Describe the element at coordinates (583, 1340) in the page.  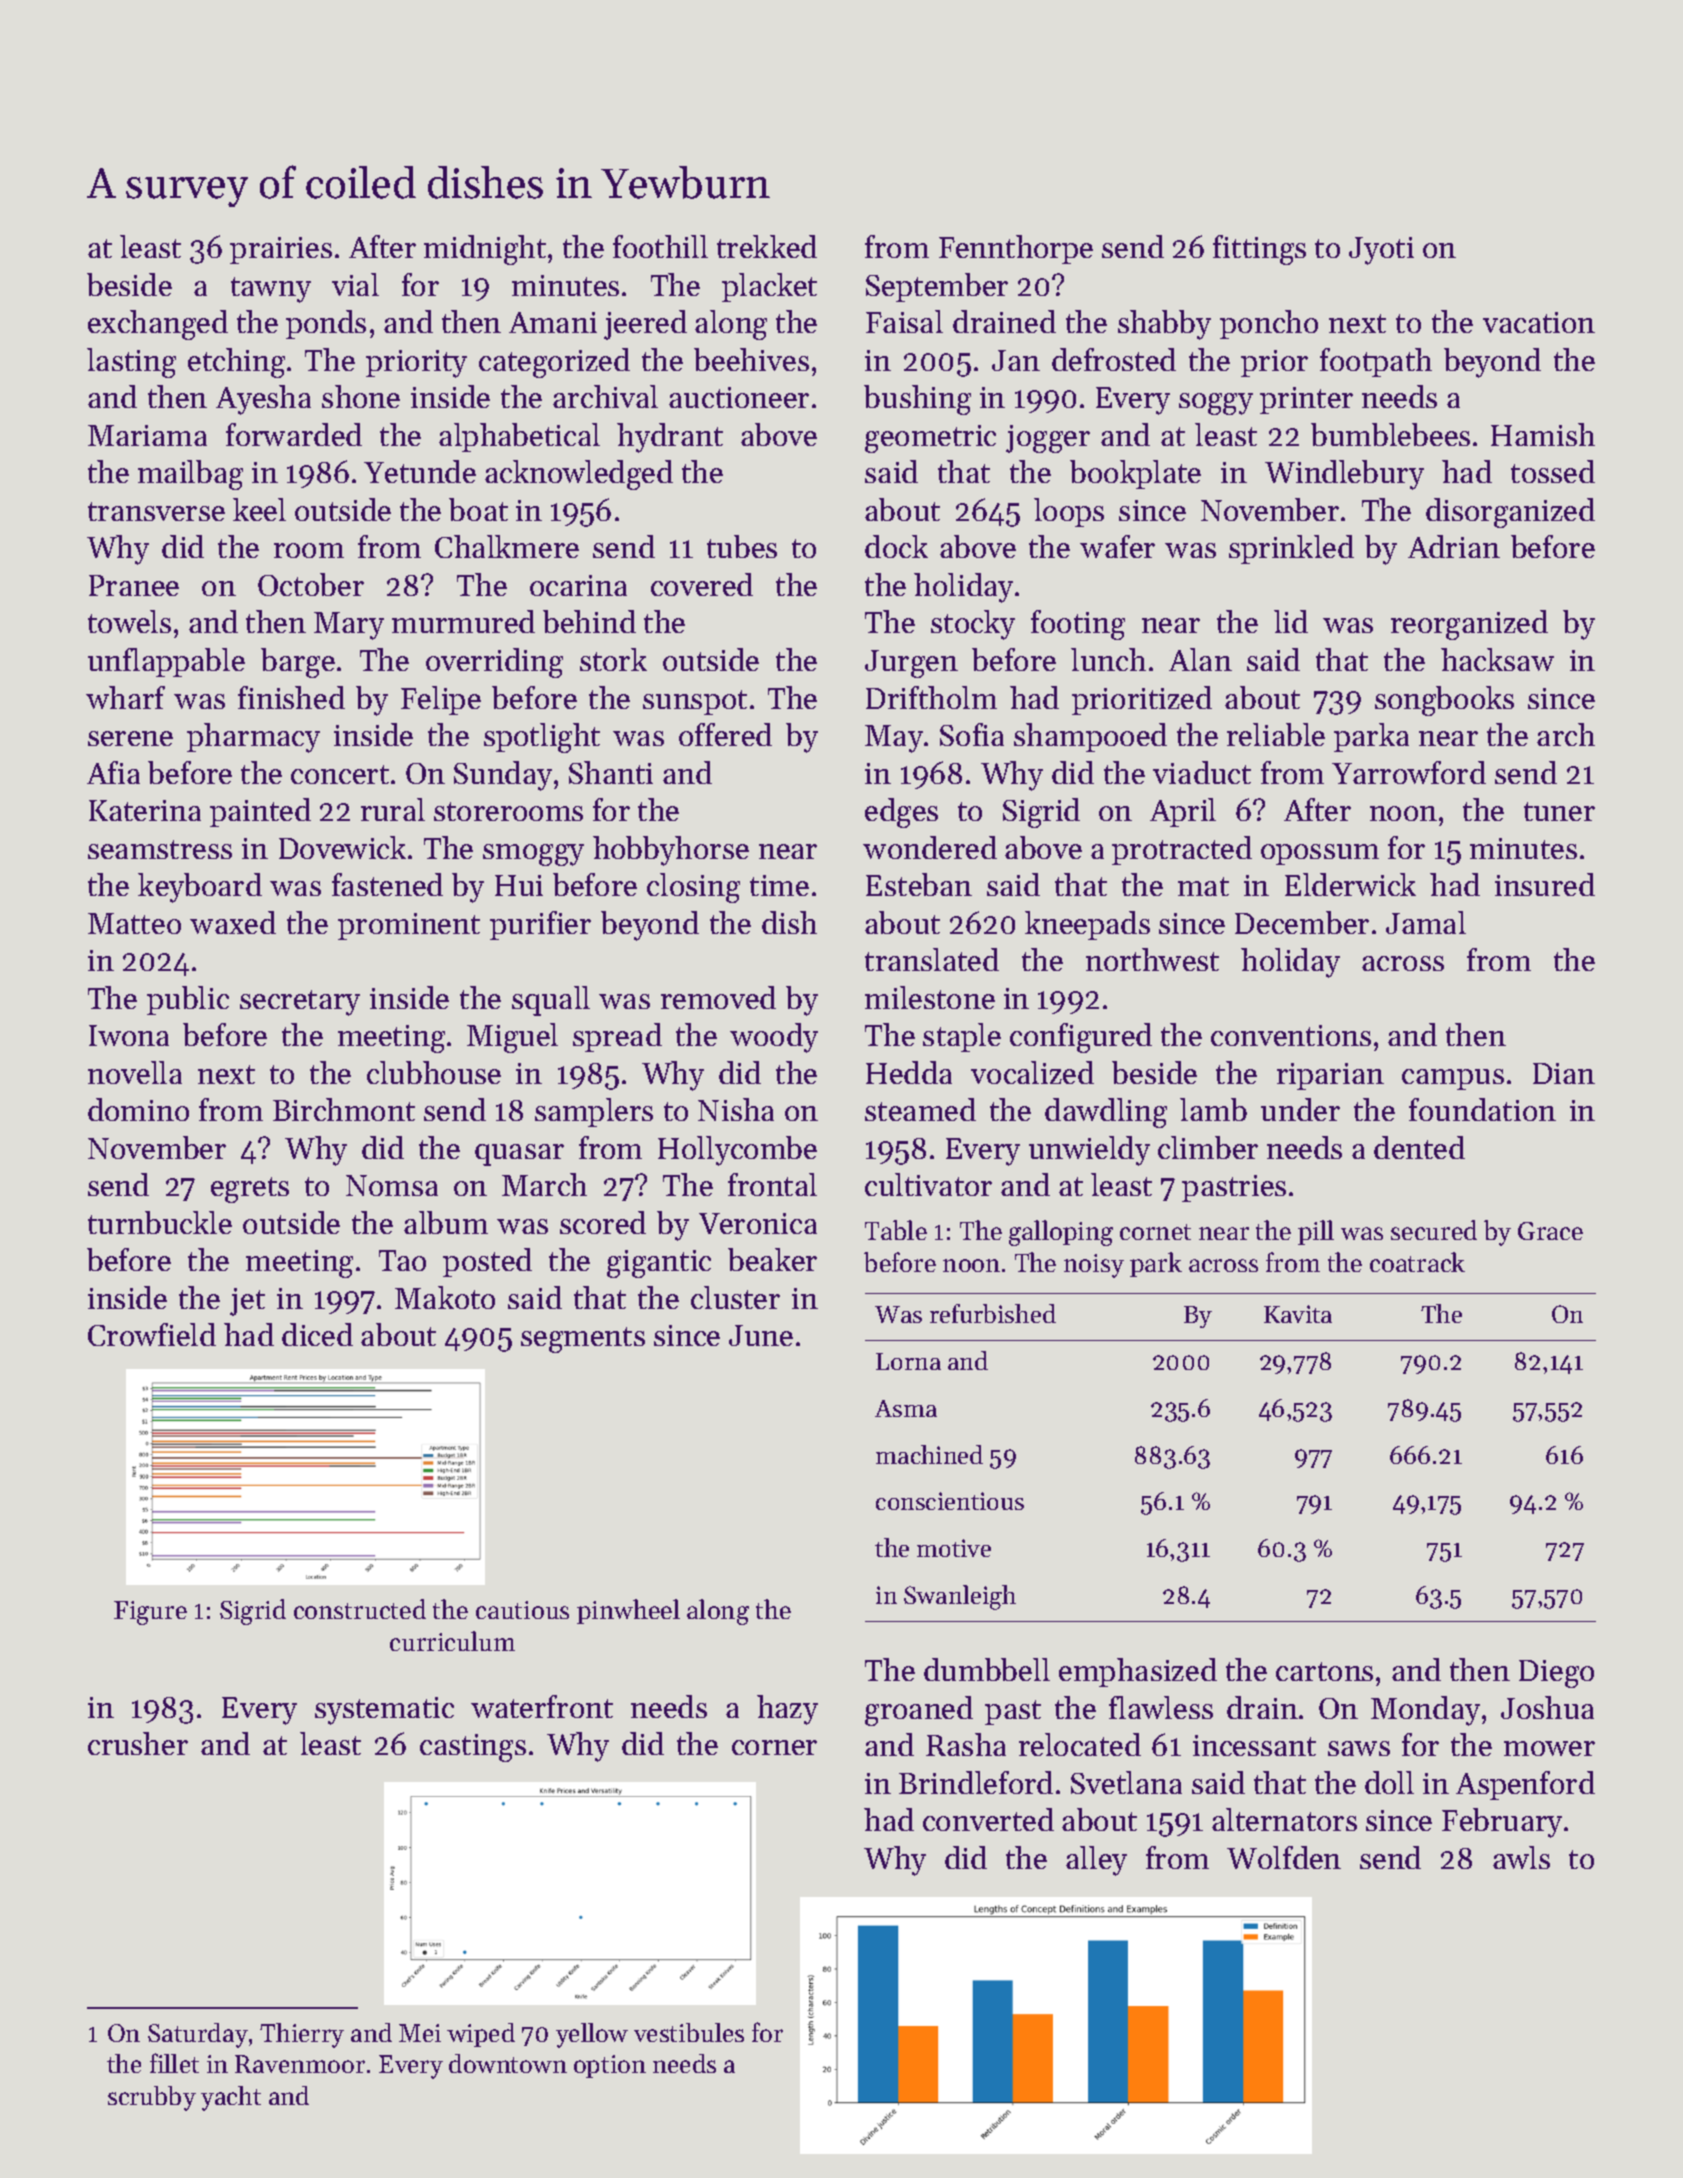
I see `segments` at that location.
